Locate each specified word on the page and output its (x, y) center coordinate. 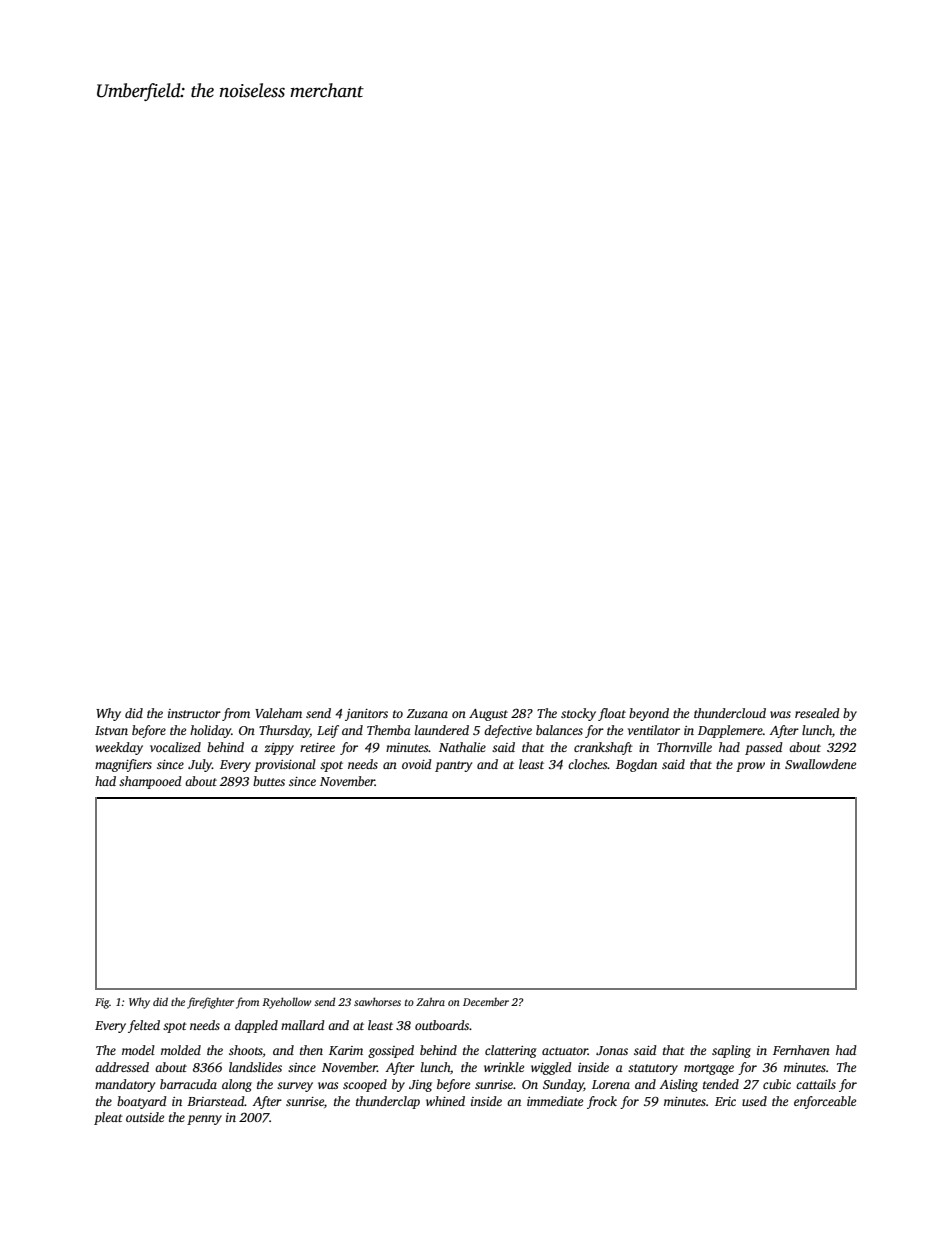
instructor (194, 713)
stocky (578, 714)
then (311, 1050)
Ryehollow (287, 1003)
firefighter (210, 1003)
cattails (816, 1084)
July (200, 765)
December (486, 1002)
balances (559, 730)
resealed (817, 713)
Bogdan (636, 765)
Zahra (430, 1001)
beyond (649, 714)
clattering (511, 1051)
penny (204, 1120)
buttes (269, 781)
